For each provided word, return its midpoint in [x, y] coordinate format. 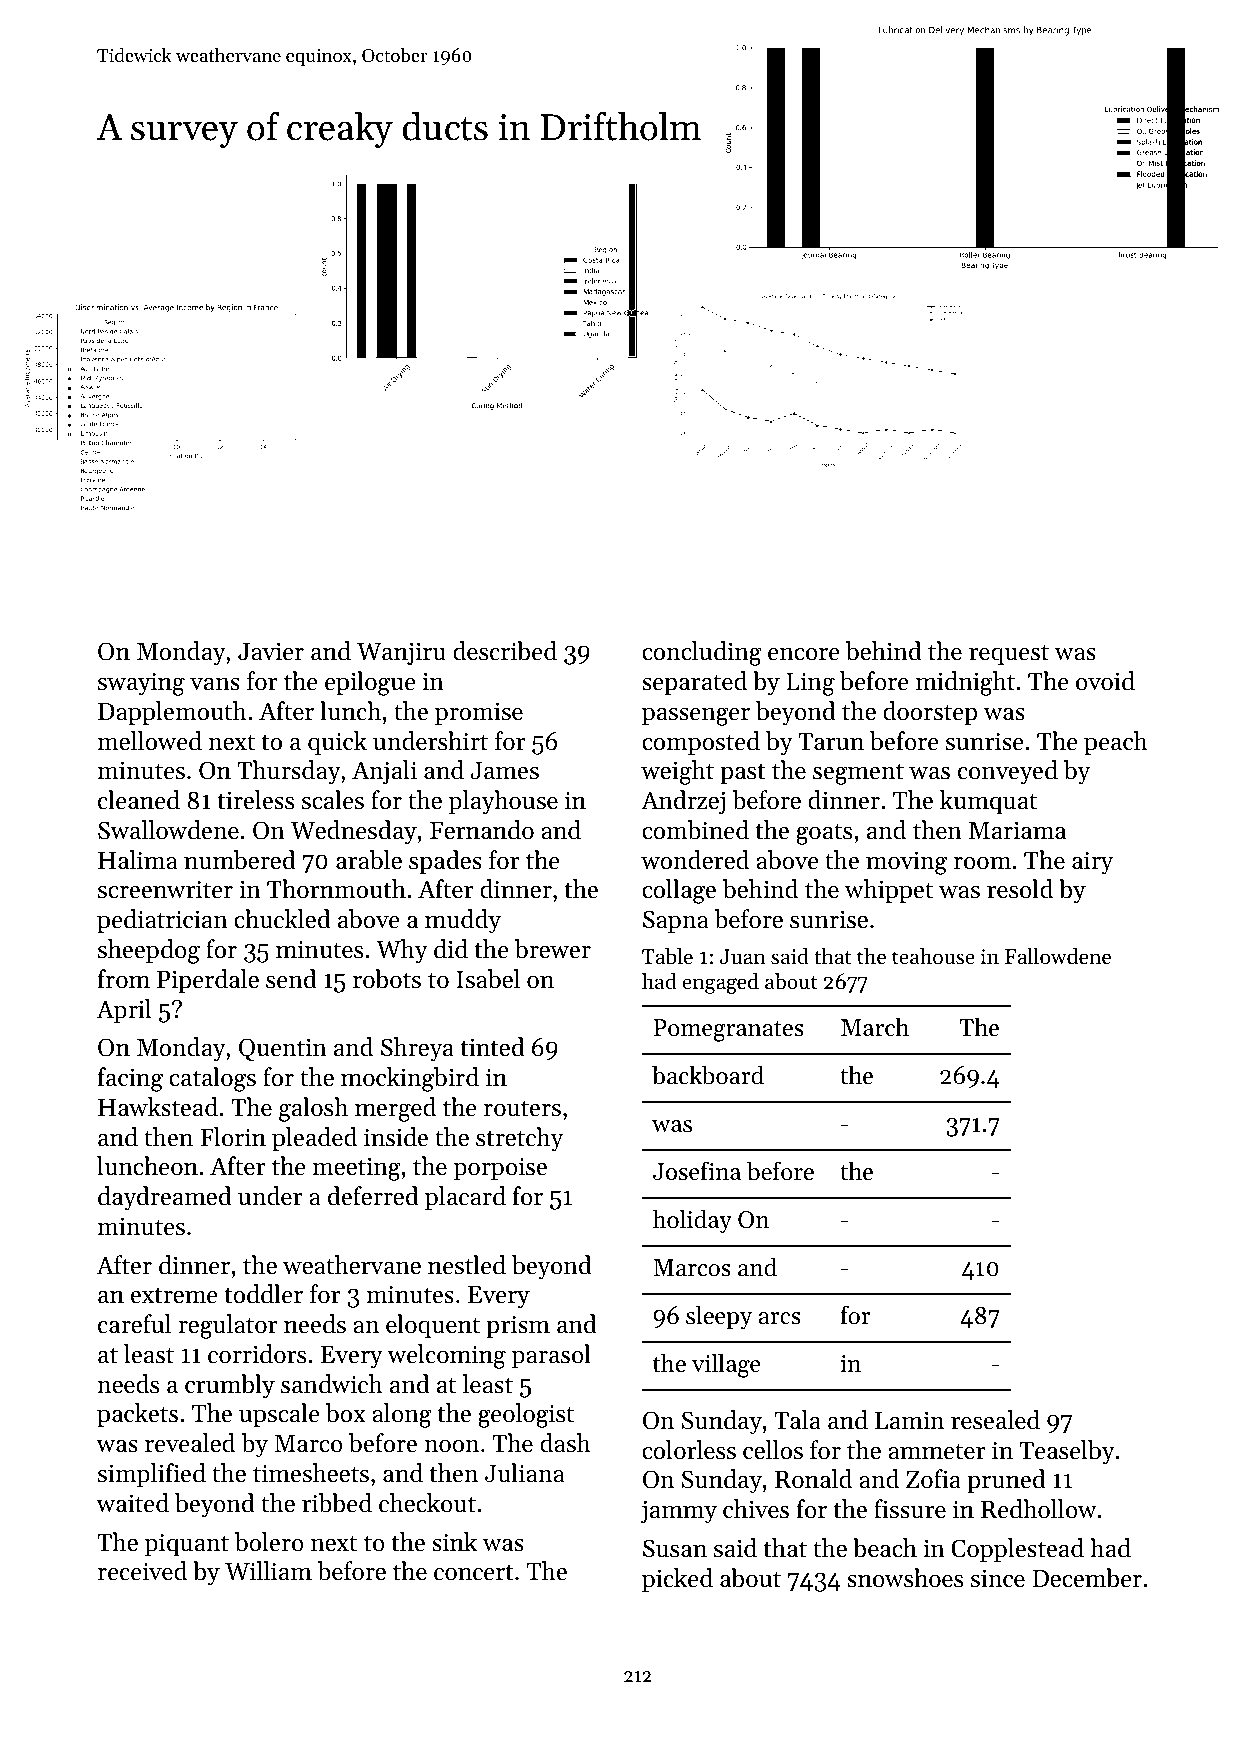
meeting [356, 1169]
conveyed [1008, 772]
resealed [995, 1420]
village [726, 1365]
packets [137, 1415]
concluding [702, 653]
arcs [780, 1318]
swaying [141, 684]
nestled [467, 1265]
